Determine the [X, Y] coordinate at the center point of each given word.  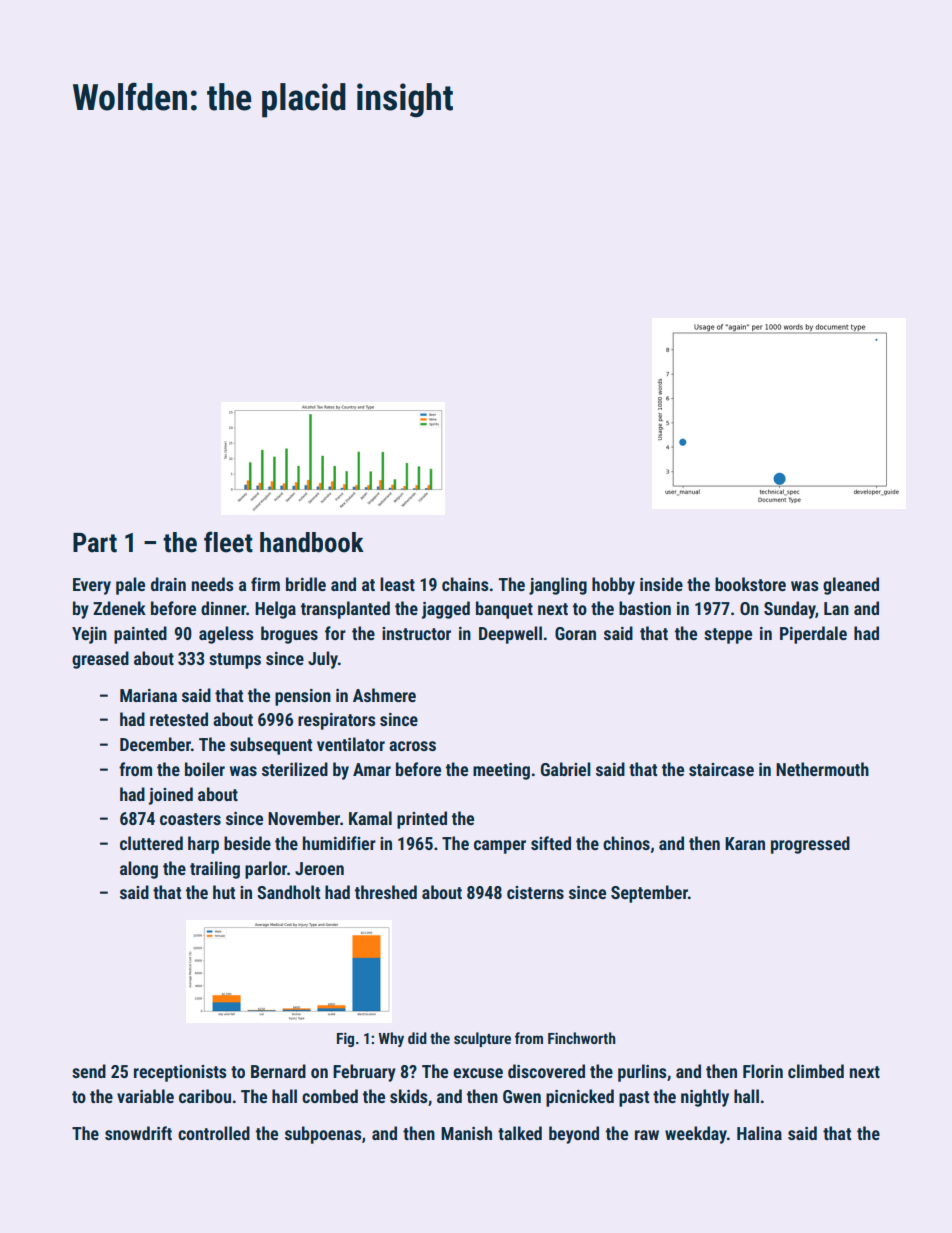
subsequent [271, 746]
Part [95, 543]
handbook [312, 542]
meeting [501, 771]
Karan [745, 843]
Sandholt [288, 892]
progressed [810, 845]
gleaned [851, 586]
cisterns [535, 892]
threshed [386, 892]
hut [224, 892]
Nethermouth [822, 769]
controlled [214, 1133]
